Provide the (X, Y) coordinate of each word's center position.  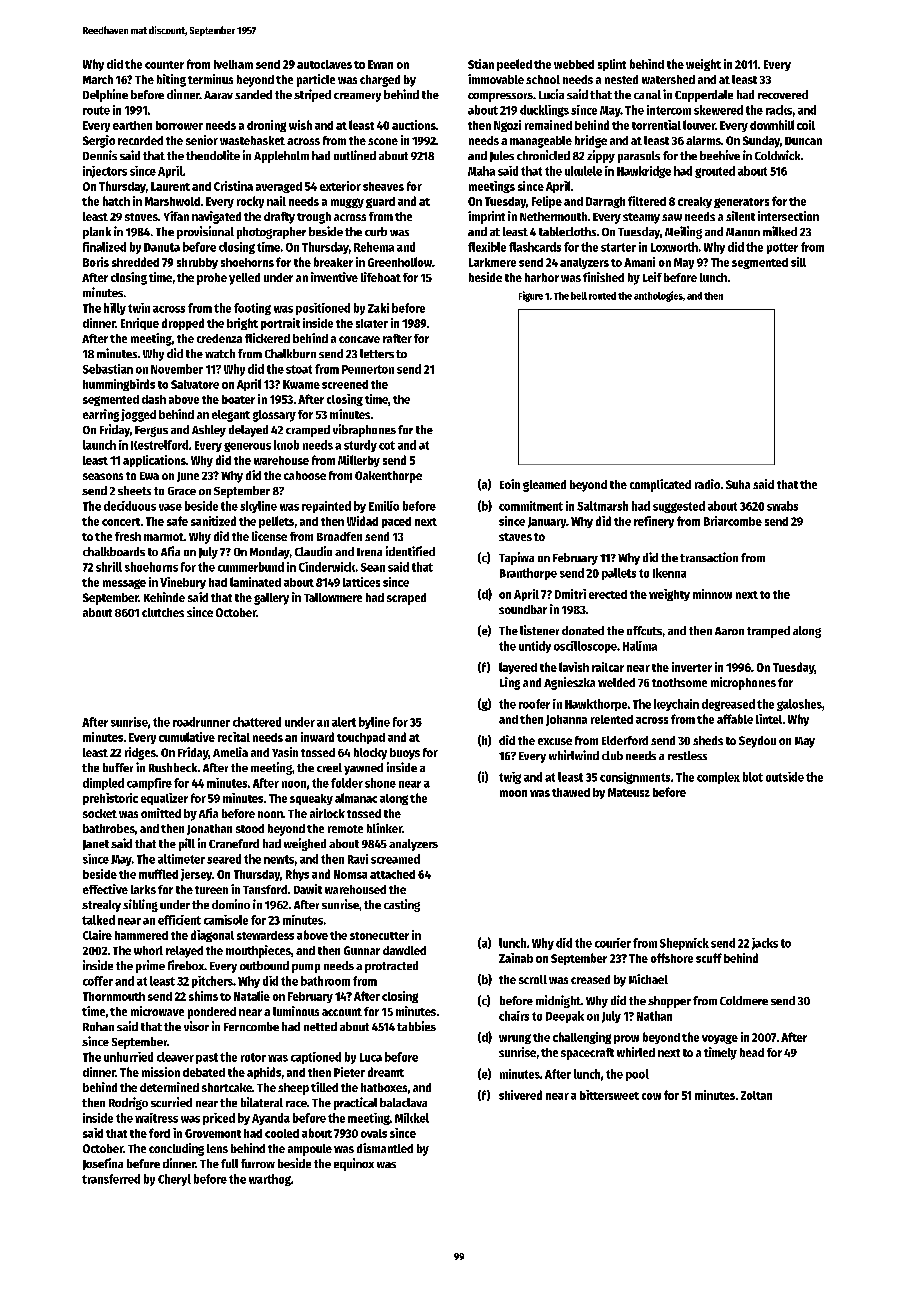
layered (518, 668)
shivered (520, 1095)
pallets (619, 574)
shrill (109, 567)
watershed (668, 79)
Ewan (380, 64)
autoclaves (324, 64)
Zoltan (756, 1095)
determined (169, 1087)
